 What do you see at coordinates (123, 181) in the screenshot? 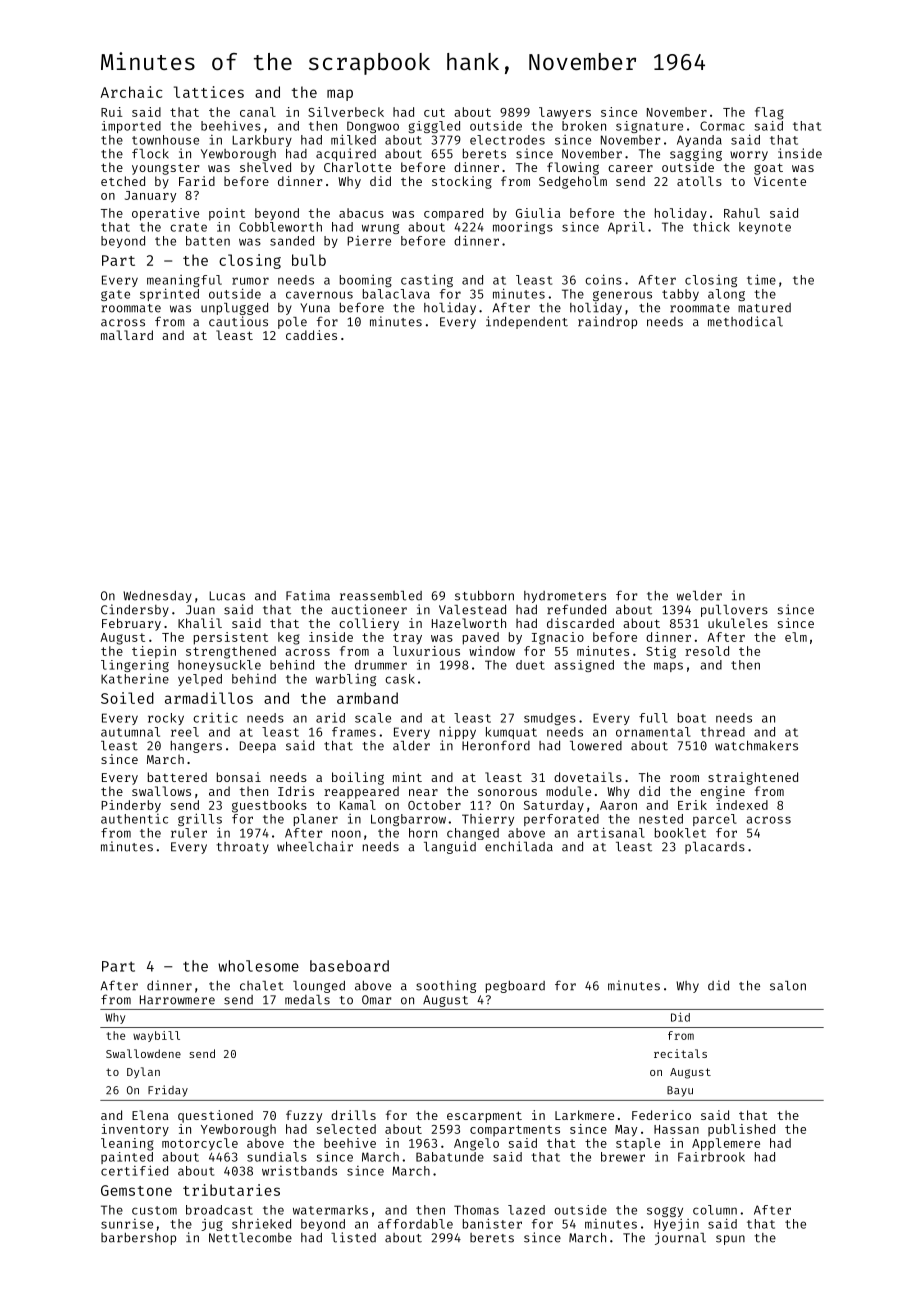
I see `etched` at bounding box center [123, 181].
